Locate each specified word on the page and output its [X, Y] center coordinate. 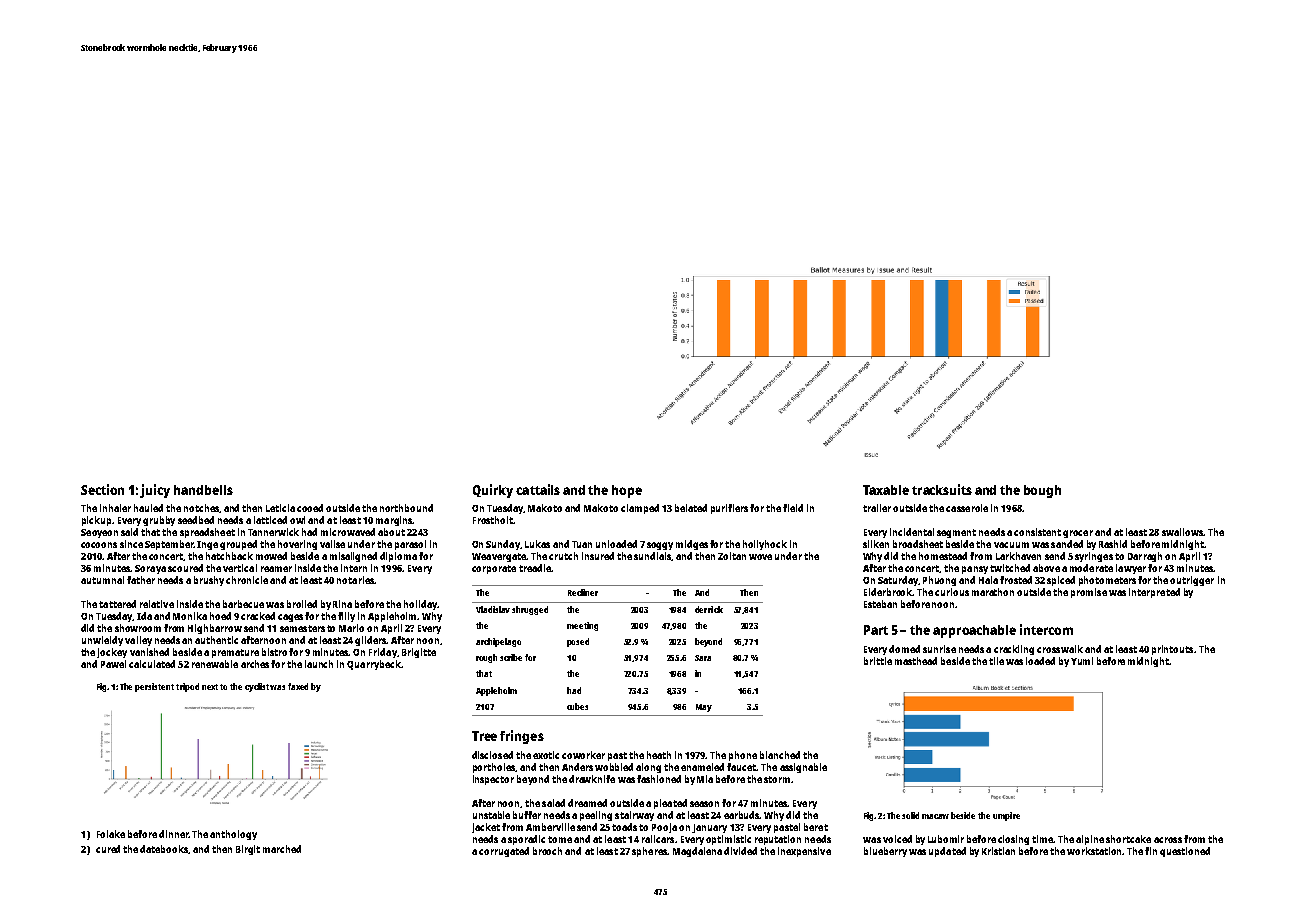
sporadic [526, 840]
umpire [1006, 816]
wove [760, 557]
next [210, 687]
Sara [703, 658]
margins [394, 521]
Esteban [880, 604]
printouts [1172, 650]
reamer [276, 569]
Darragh [1145, 557]
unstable [491, 815]
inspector [493, 780]
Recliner [583, 592]
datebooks [164, 849]
